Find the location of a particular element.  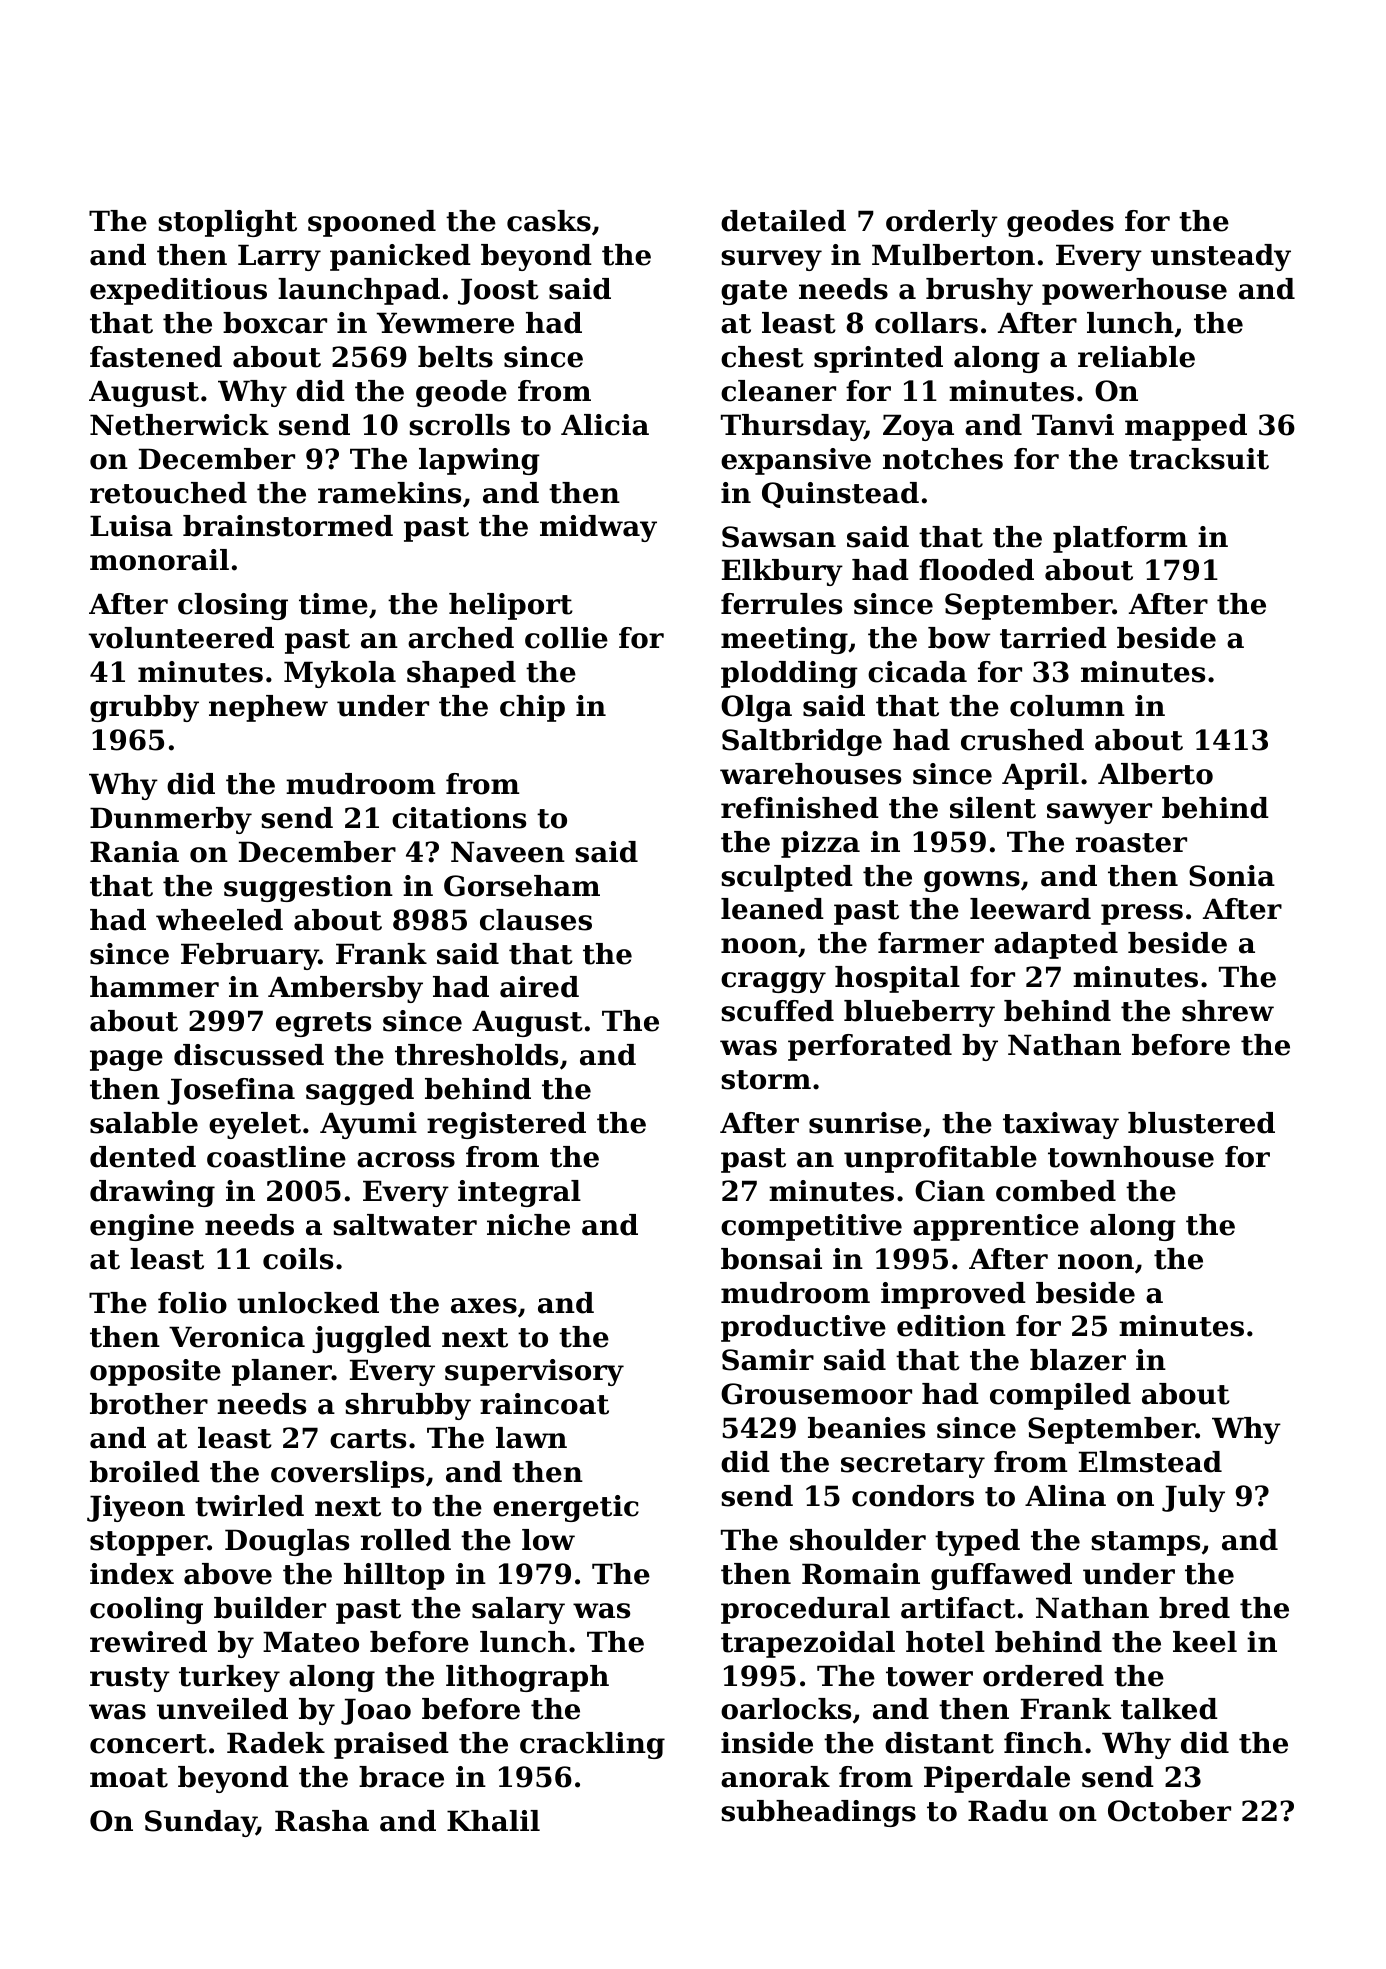

Alicia is located at coordinates (605, 425).
